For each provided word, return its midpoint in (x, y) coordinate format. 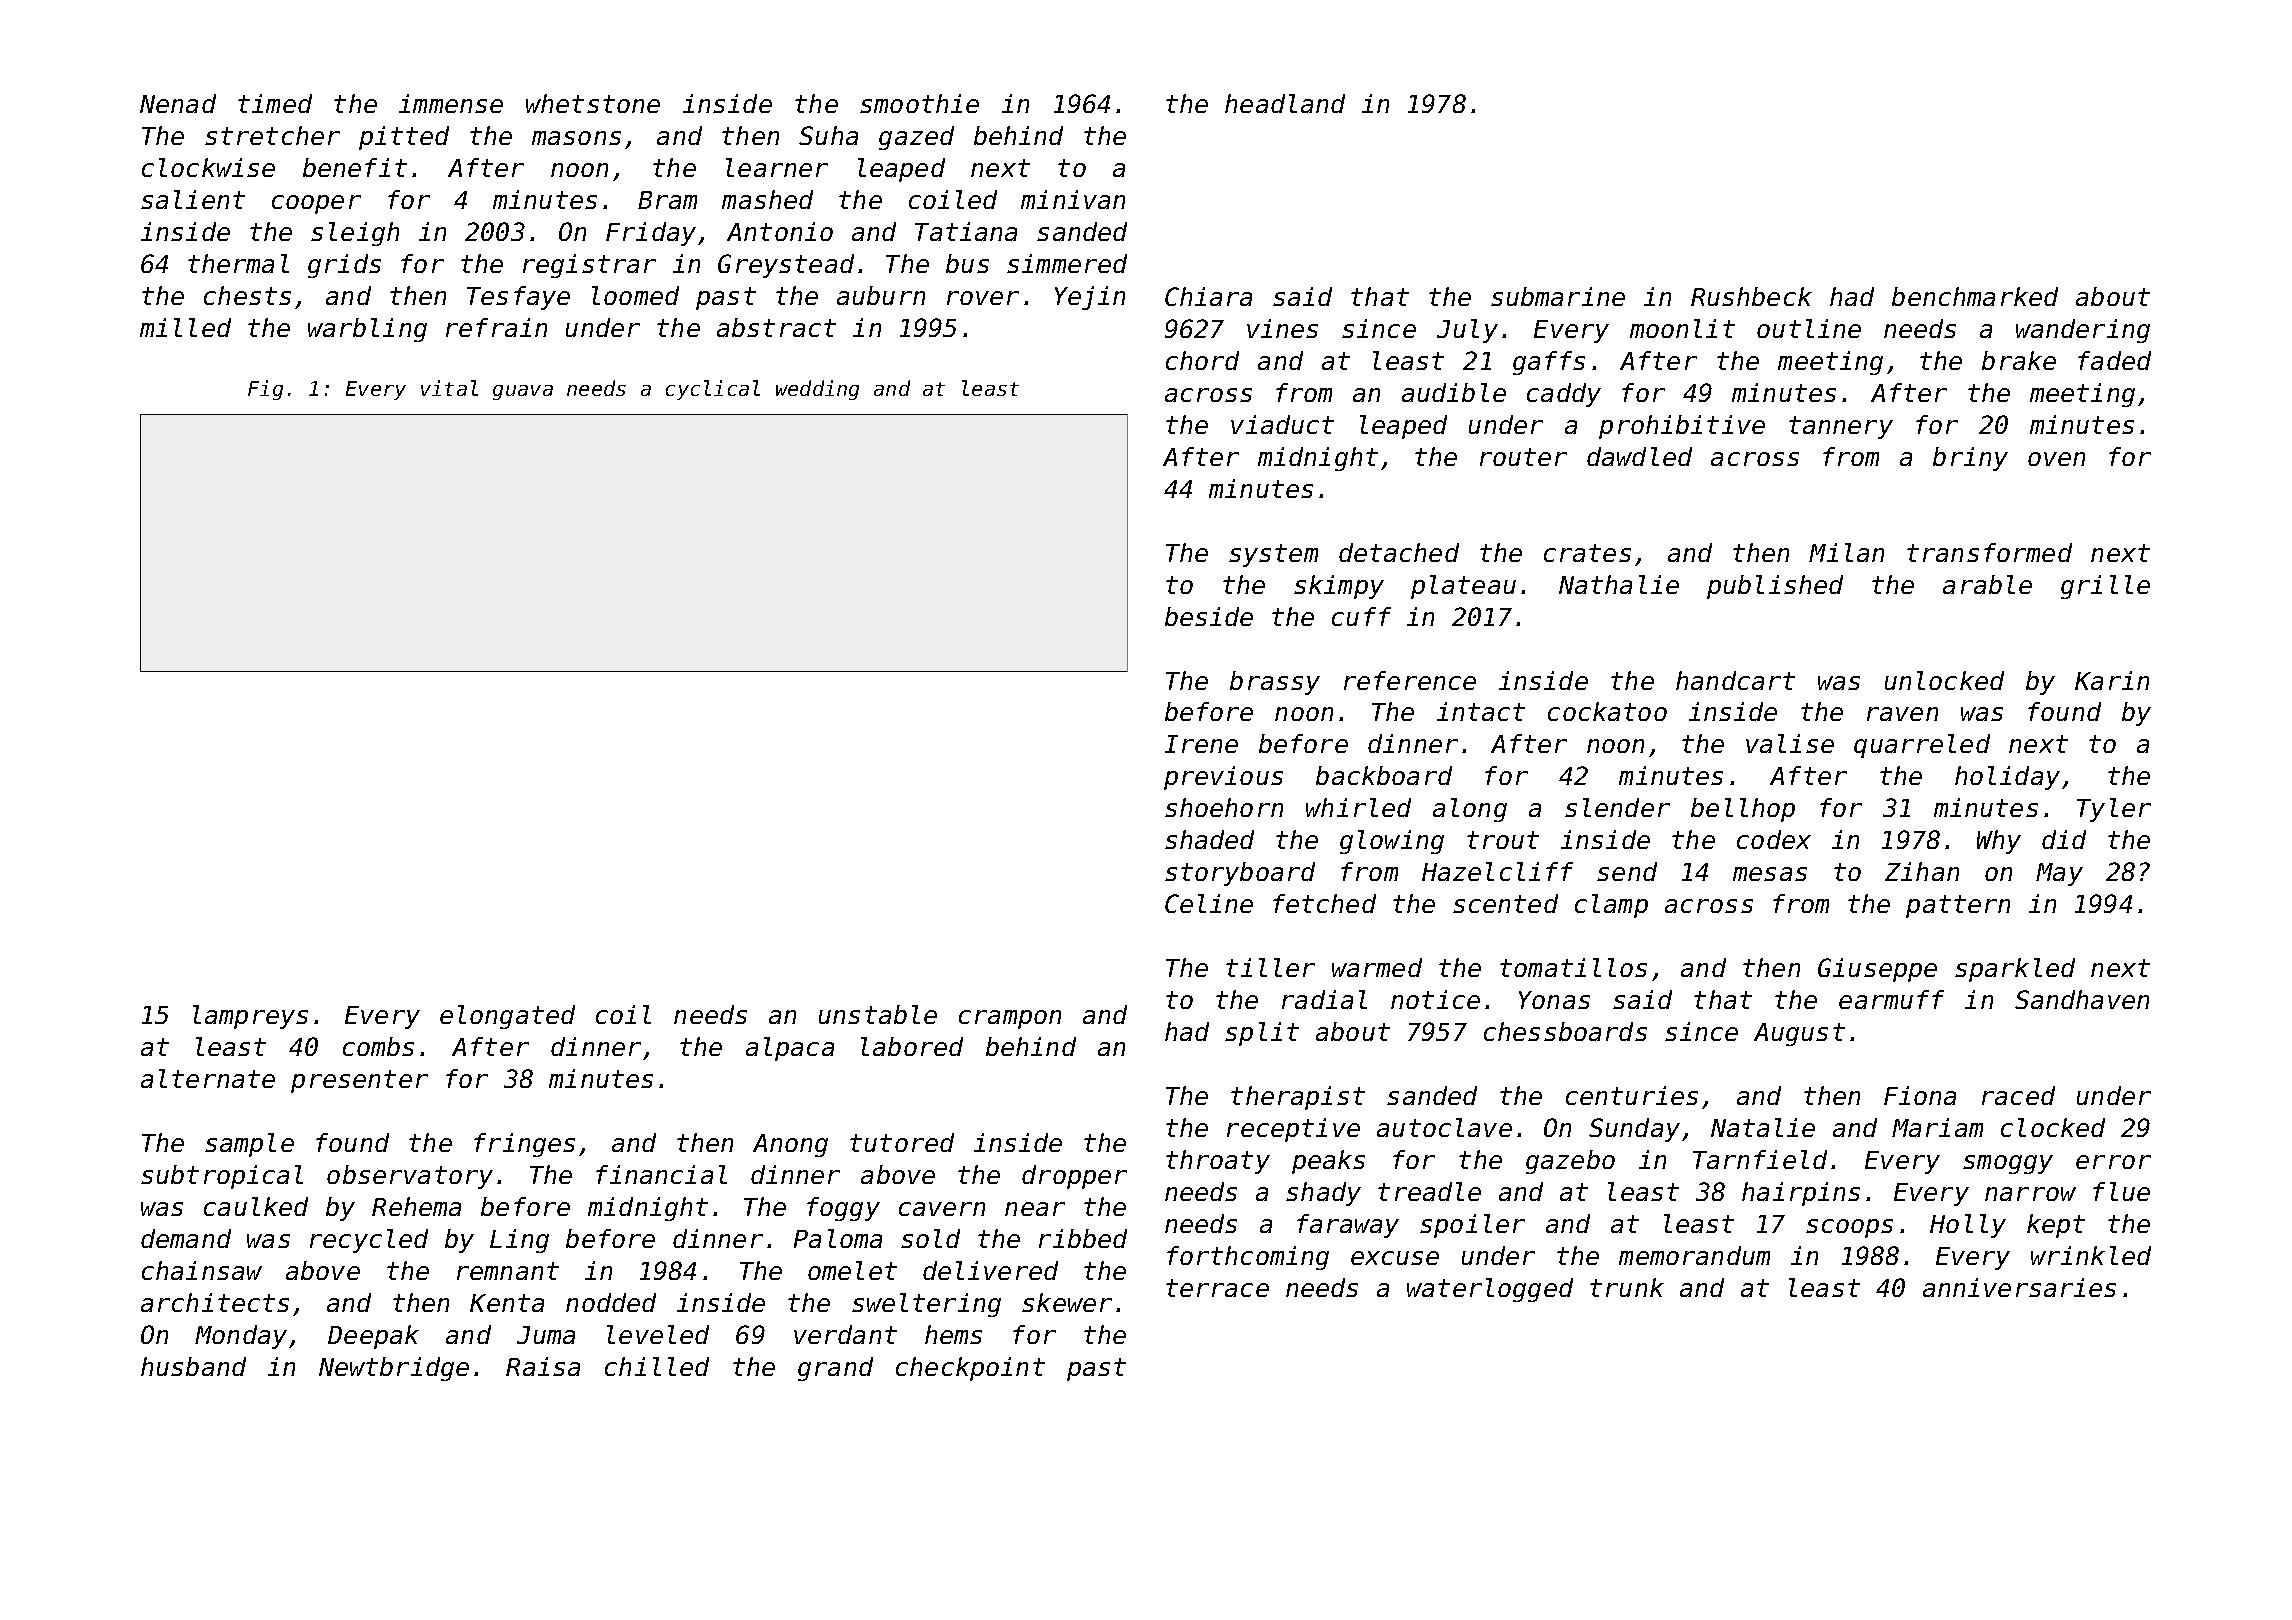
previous (1223, 778)
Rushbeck (1751, 296)
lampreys (250, 1017)
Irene (1201, 744)
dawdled (1639, 456)
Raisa (543, 1366)
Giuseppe (1877, 970)
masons (576, 138)
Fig (265, 390)
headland (1285, 103)
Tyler (2114, 810)
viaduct (1282, 424)
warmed (1377, 967)
